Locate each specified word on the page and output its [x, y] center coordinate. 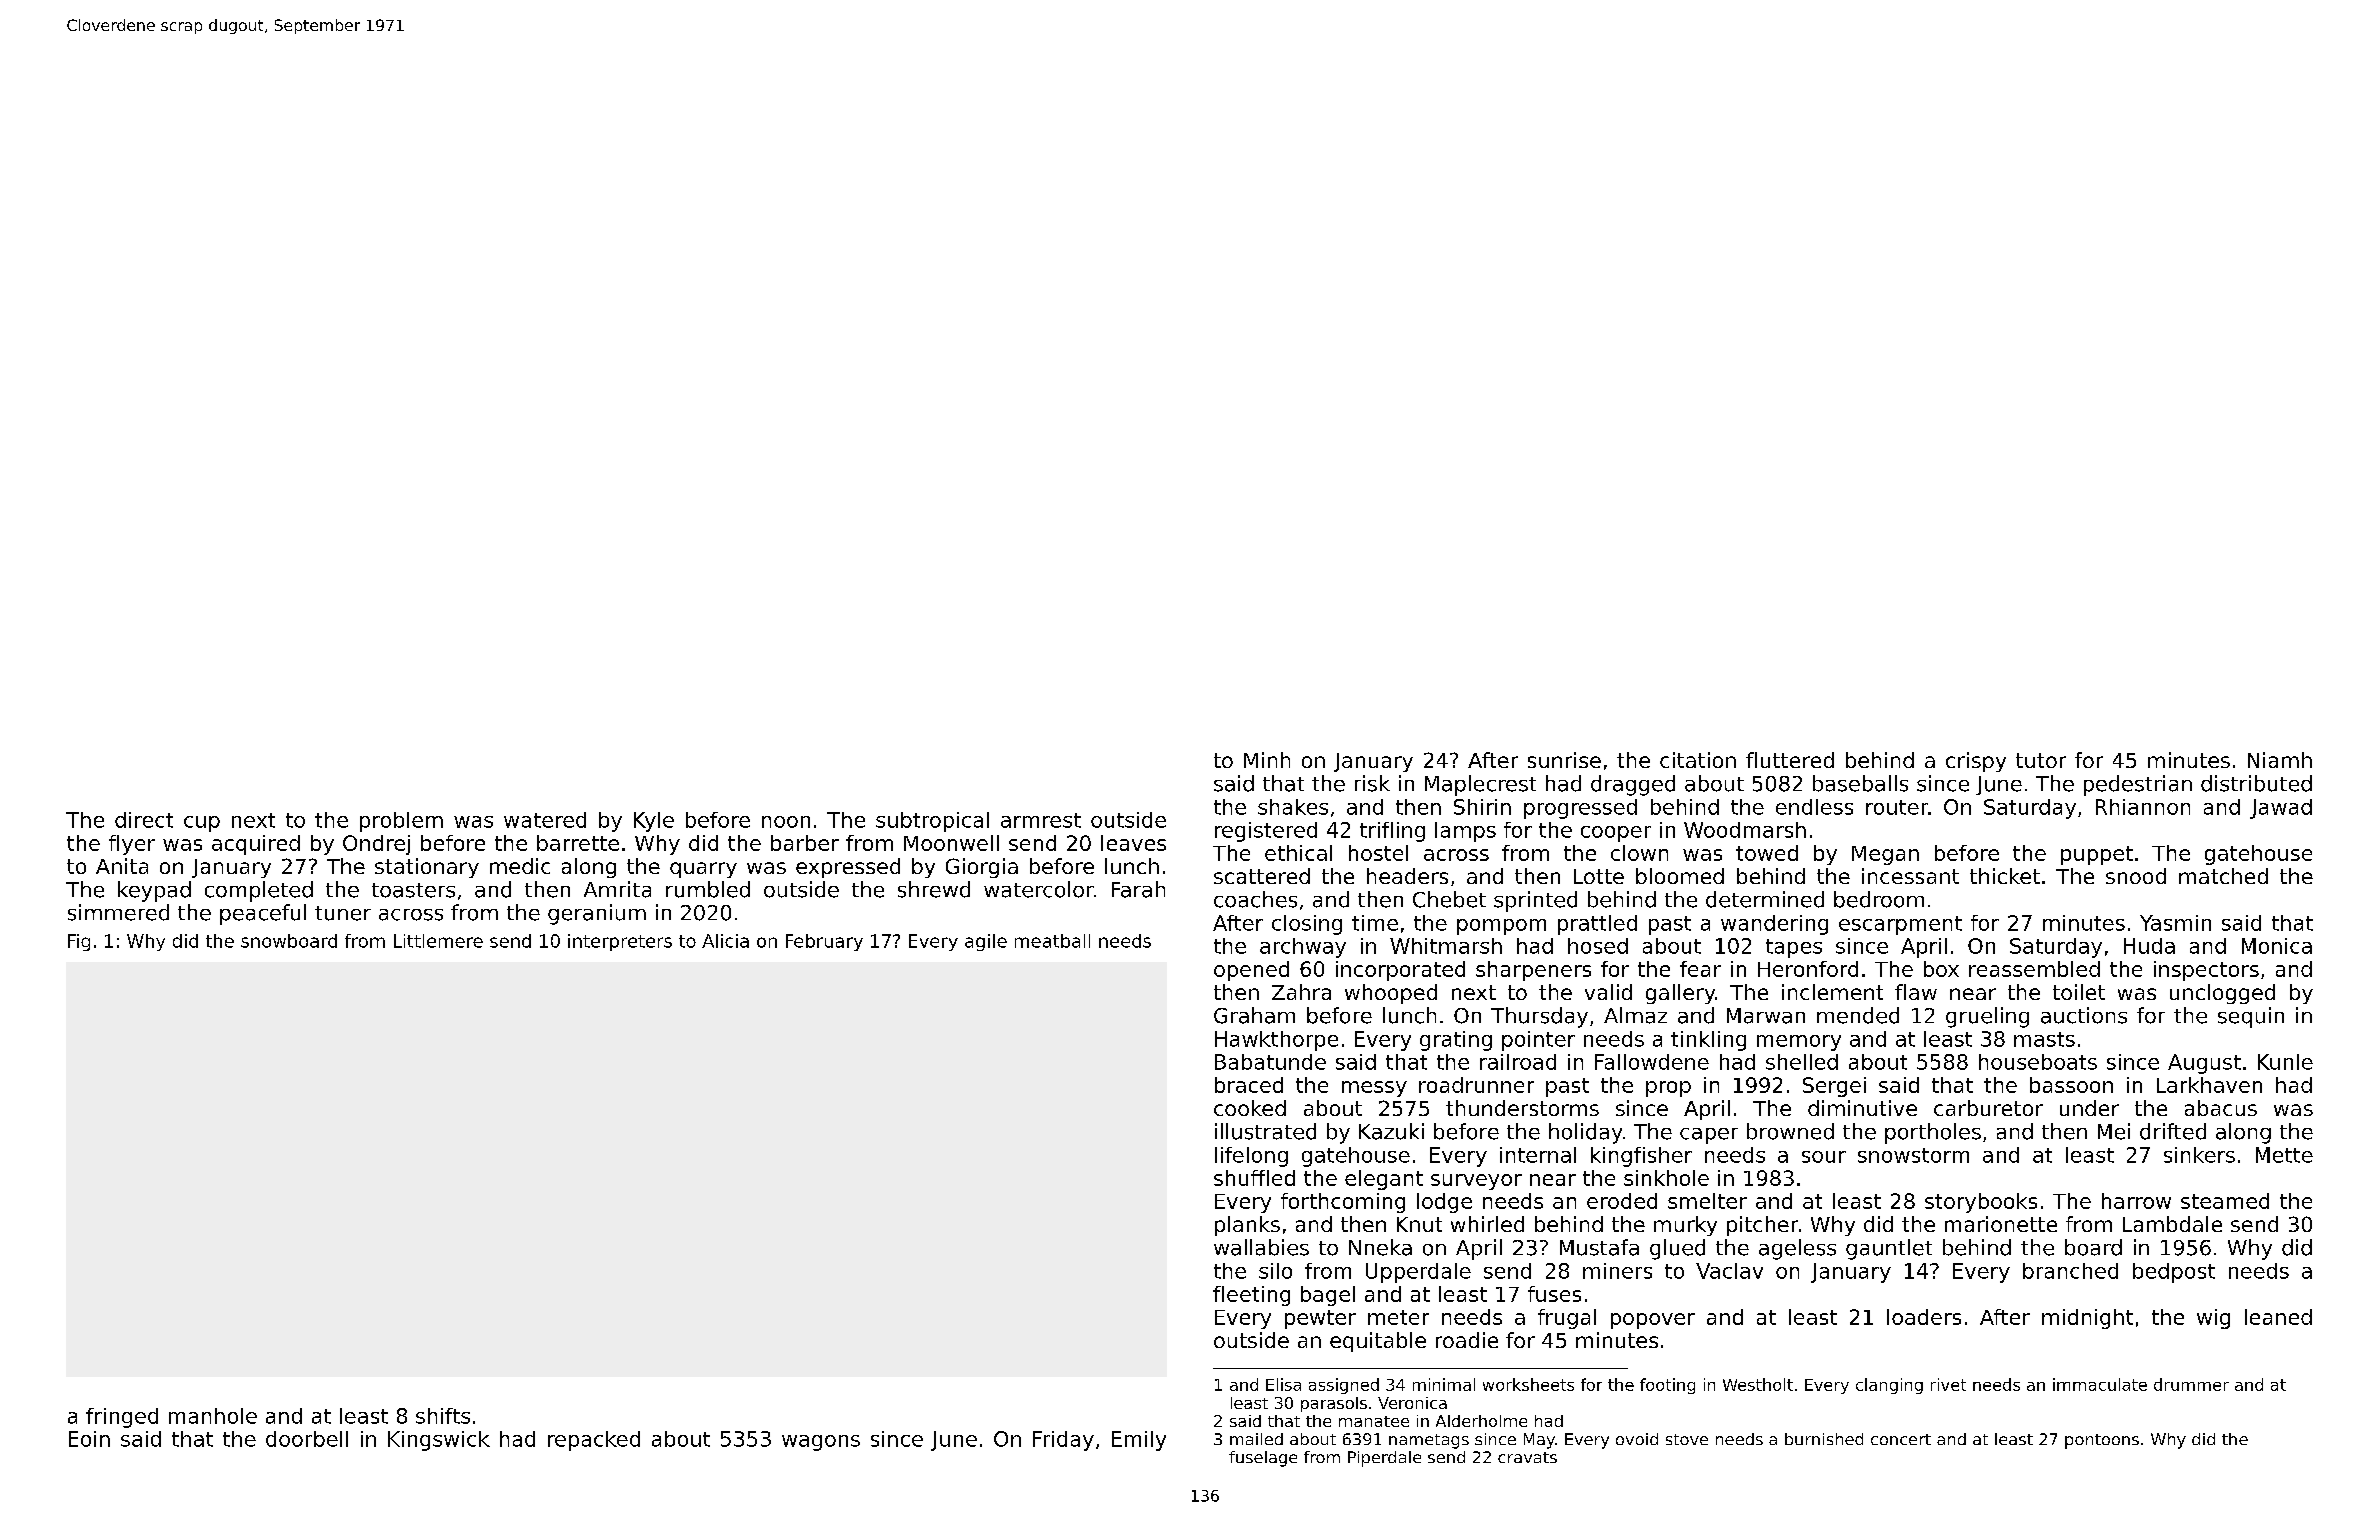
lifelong [1251, 1157]
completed [259, 891]
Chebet [1449, 899]
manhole [213, 1416]
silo [1275, 1271]
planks [1247, 1226]
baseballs [1860, 783]
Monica [2277, 946]
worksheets [1528, 1384]
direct [144, 820]
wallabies [1261, 1247]
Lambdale [2172, 1224]
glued [1677, 1249]
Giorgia [982, 868]
